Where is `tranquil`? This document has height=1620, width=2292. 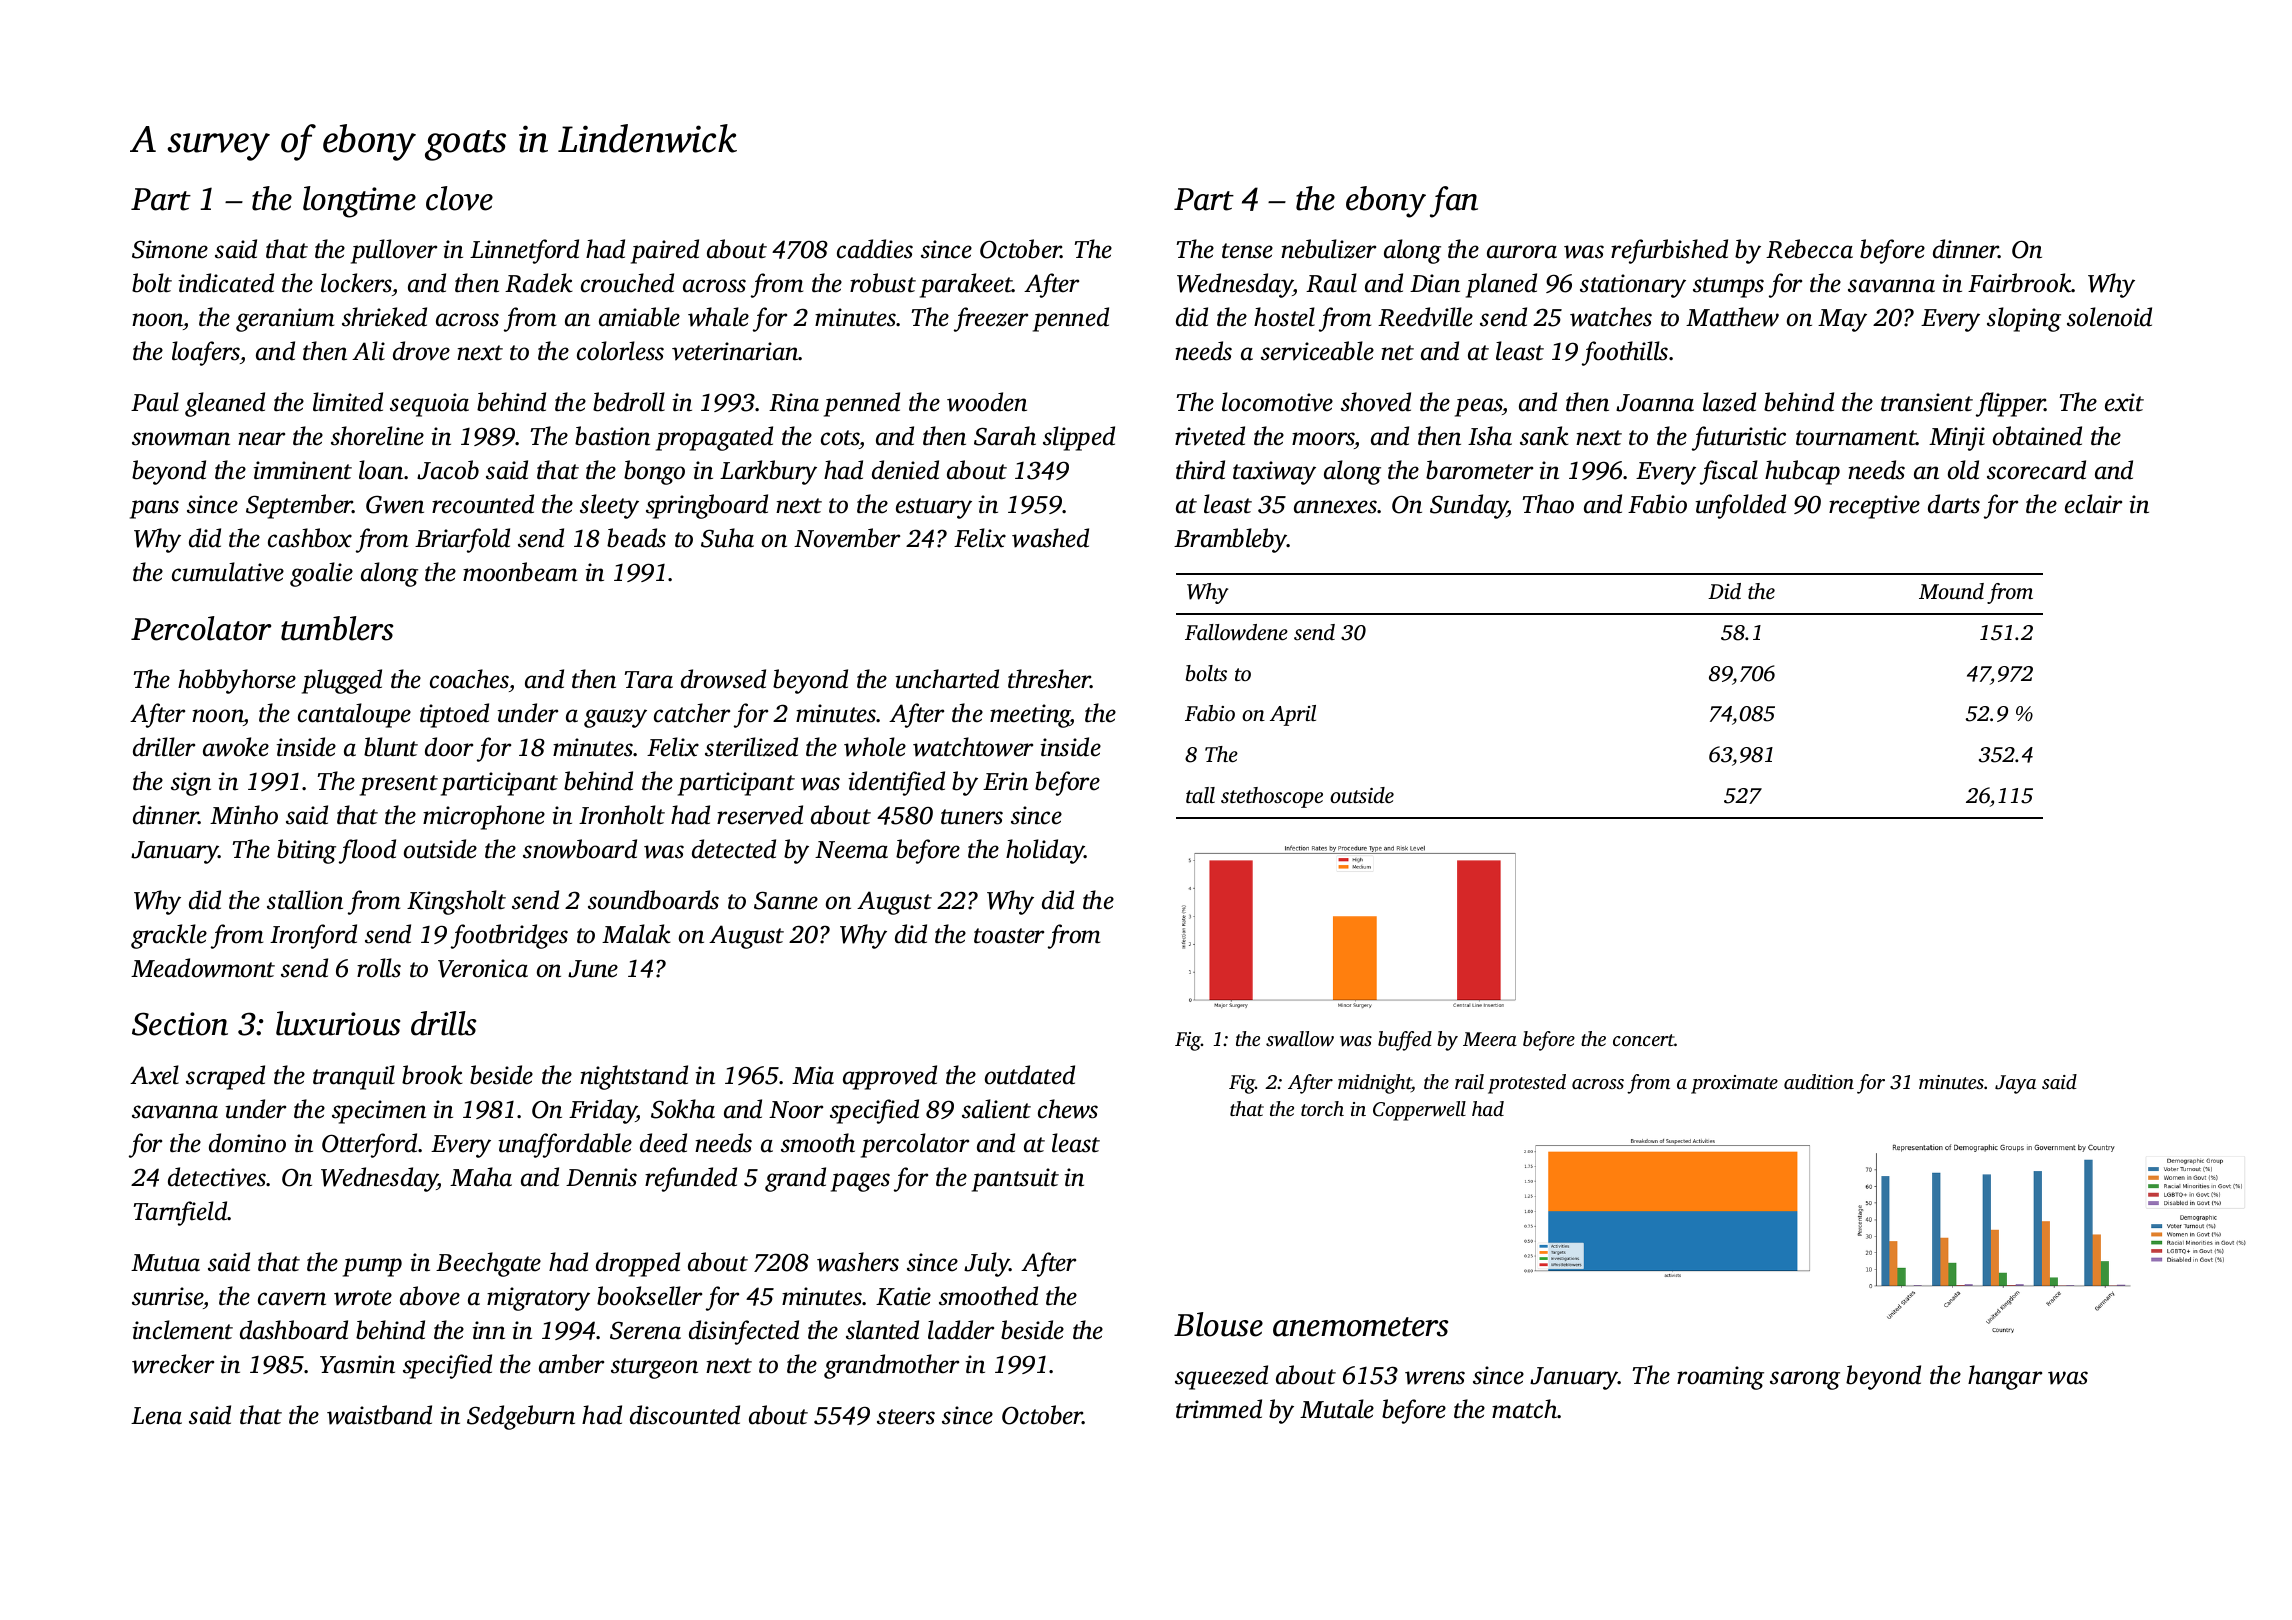 tranquil is located at coordinates (354, 1077).
